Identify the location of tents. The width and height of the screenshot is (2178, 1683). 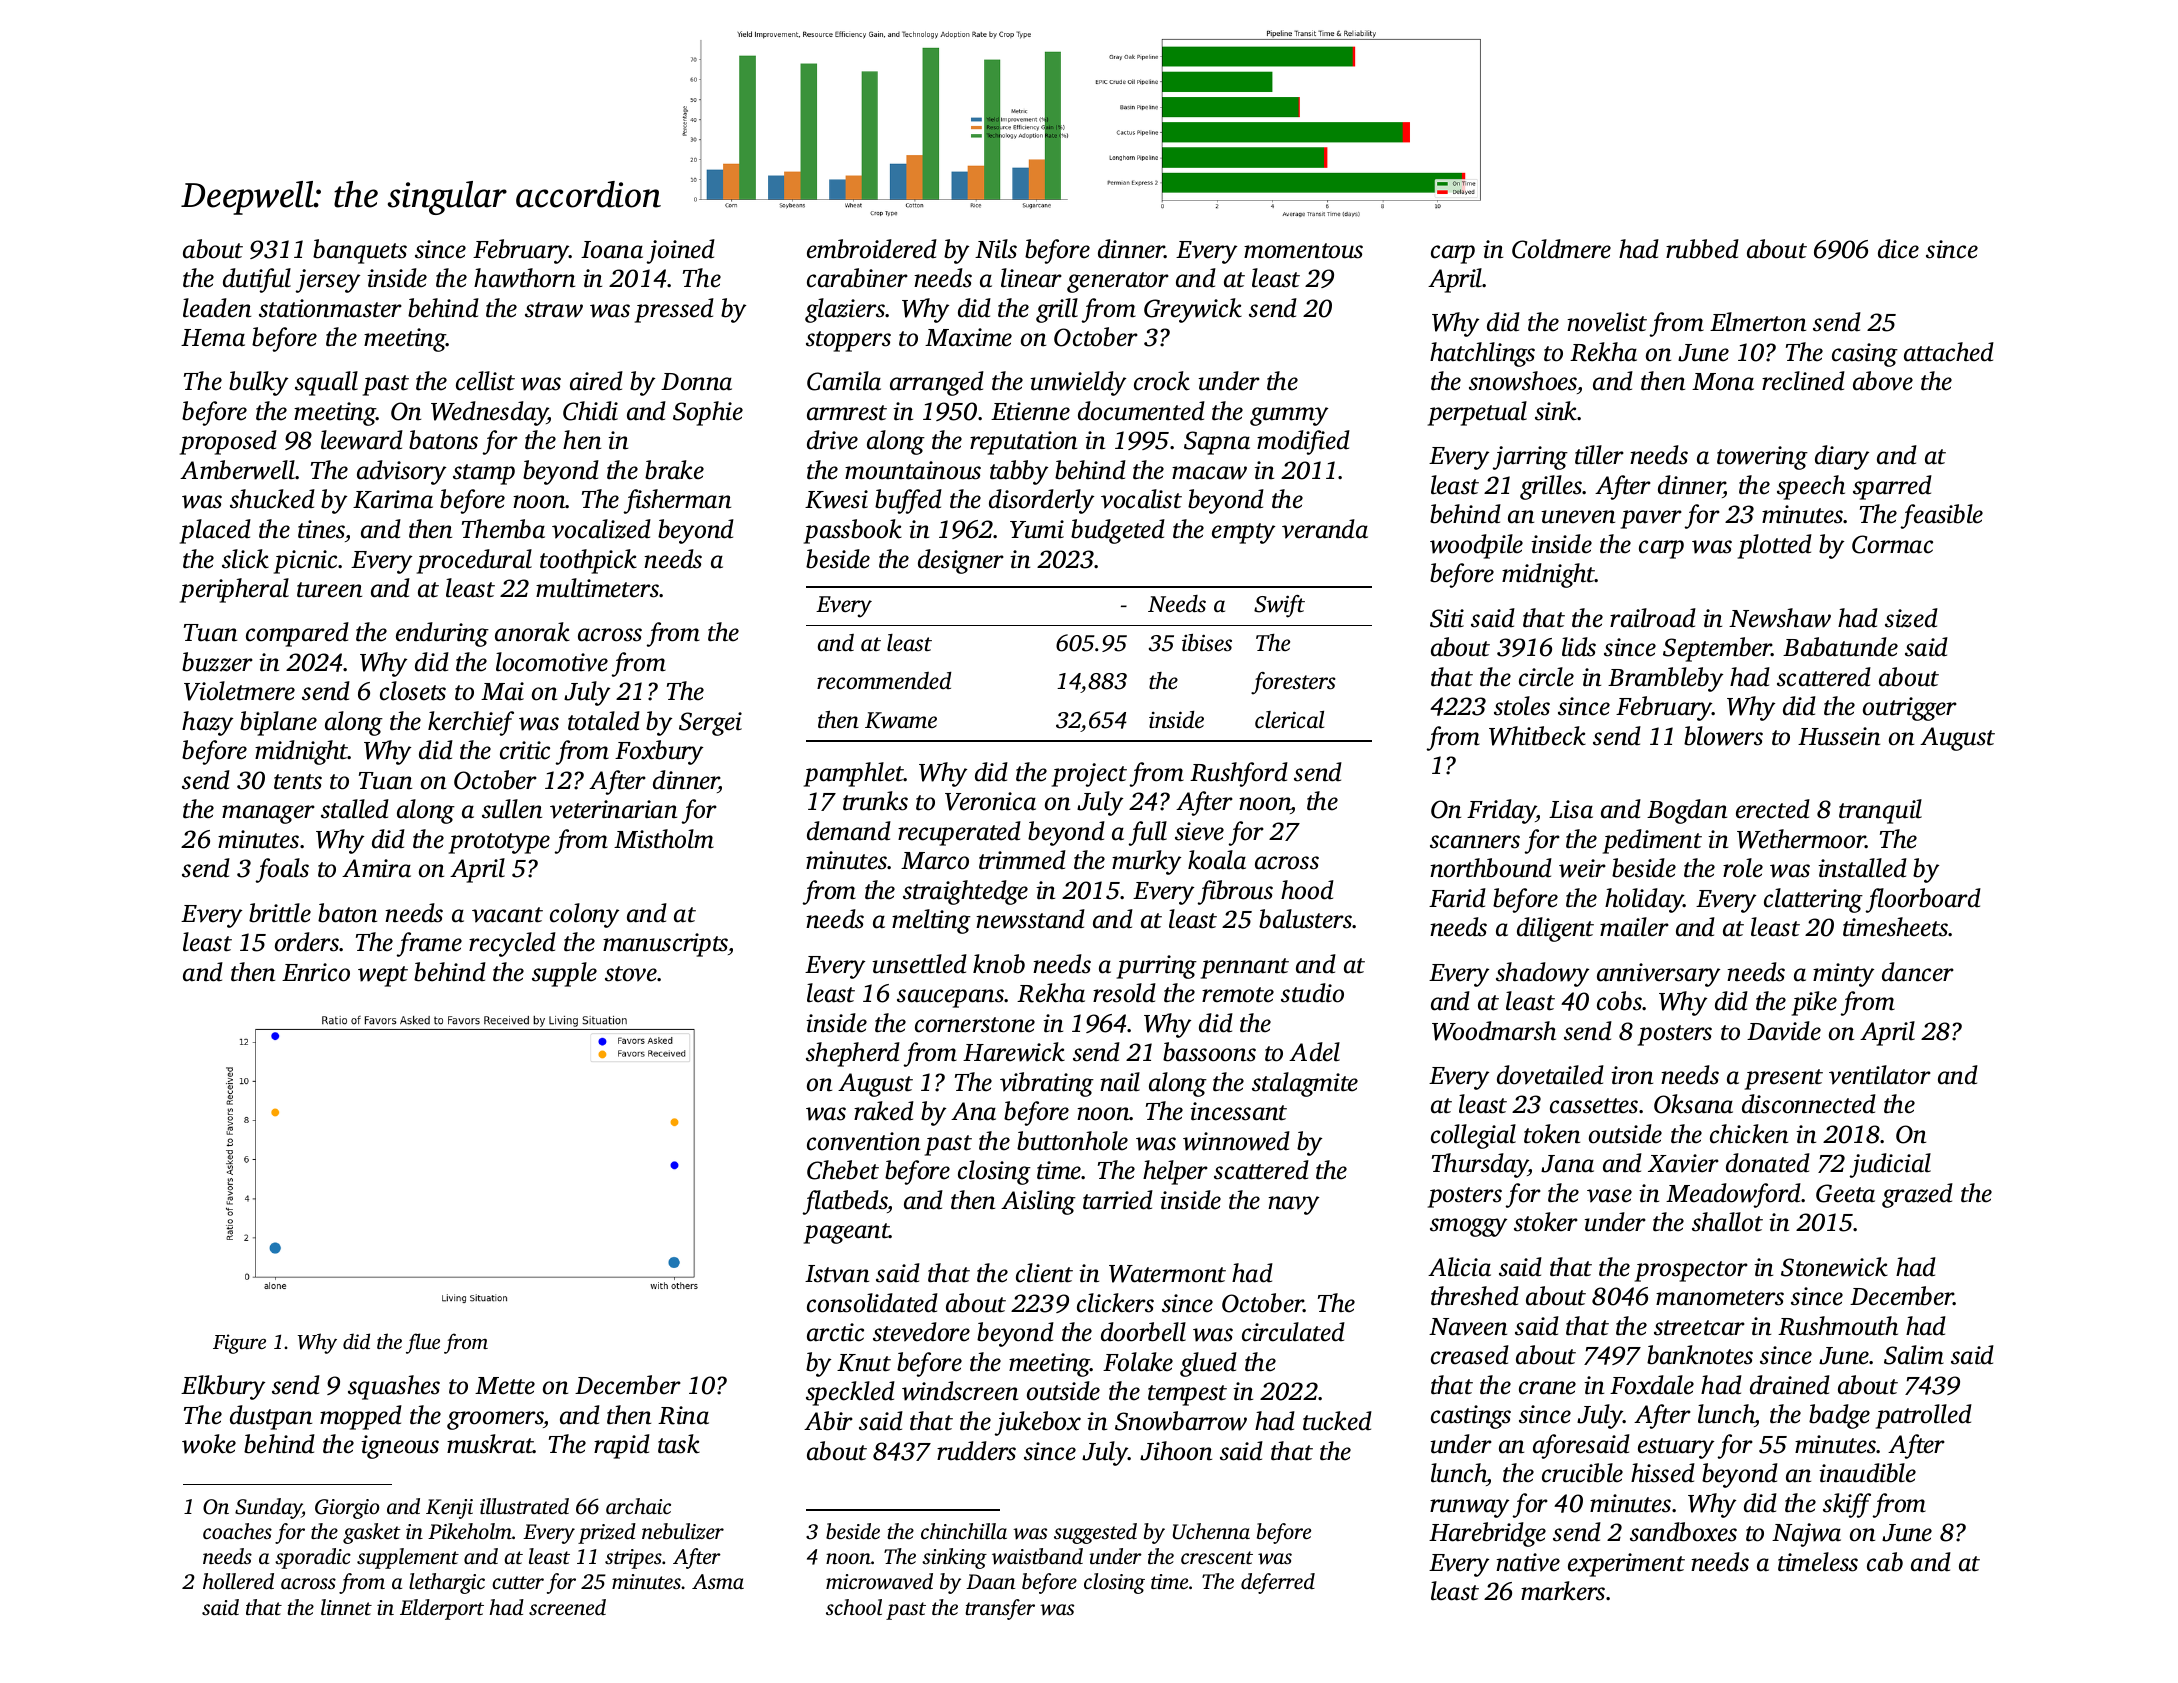
(298, 782).
